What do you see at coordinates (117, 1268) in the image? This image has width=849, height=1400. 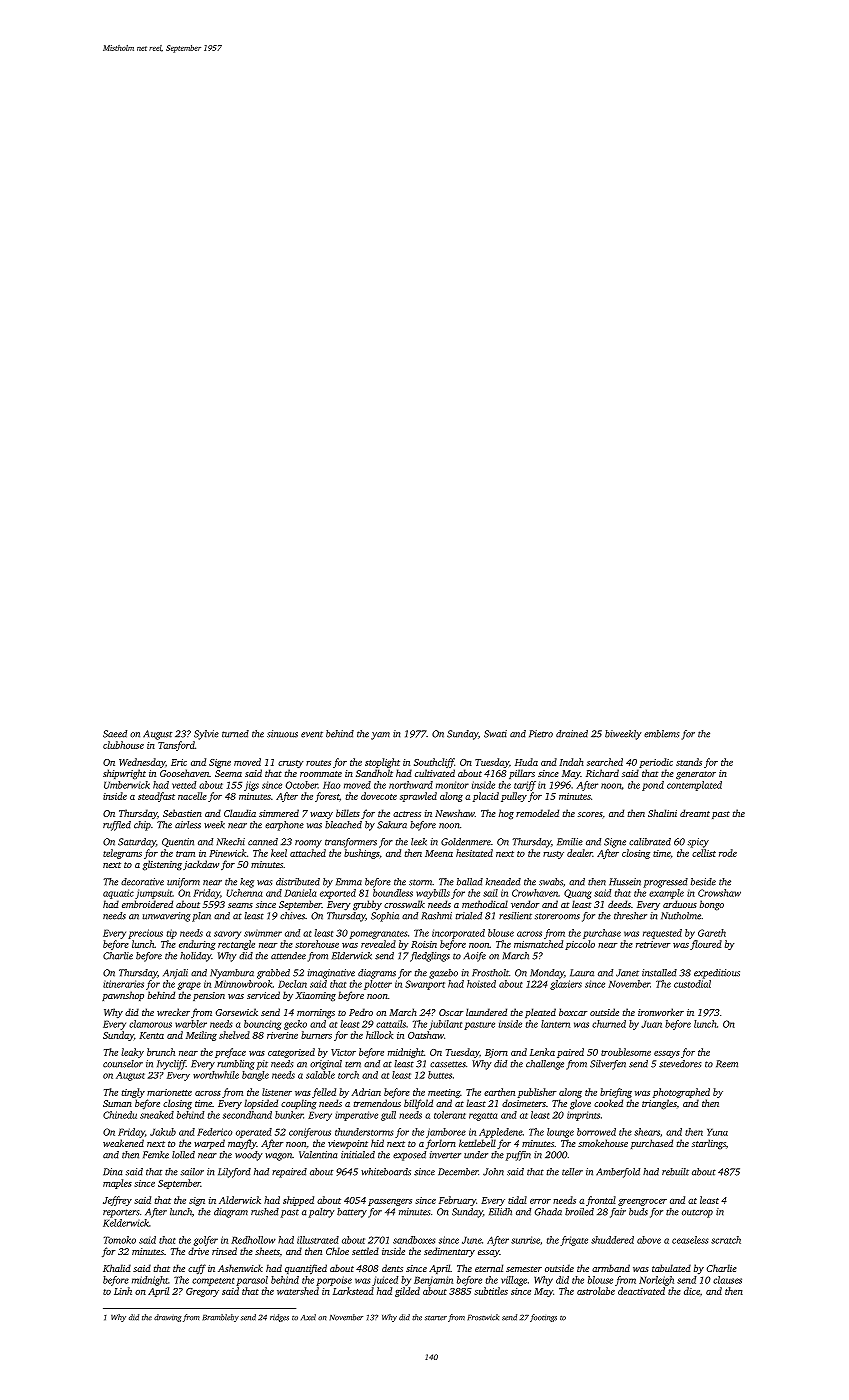 I see `Khalid` at bounding box center [117, 1268].
